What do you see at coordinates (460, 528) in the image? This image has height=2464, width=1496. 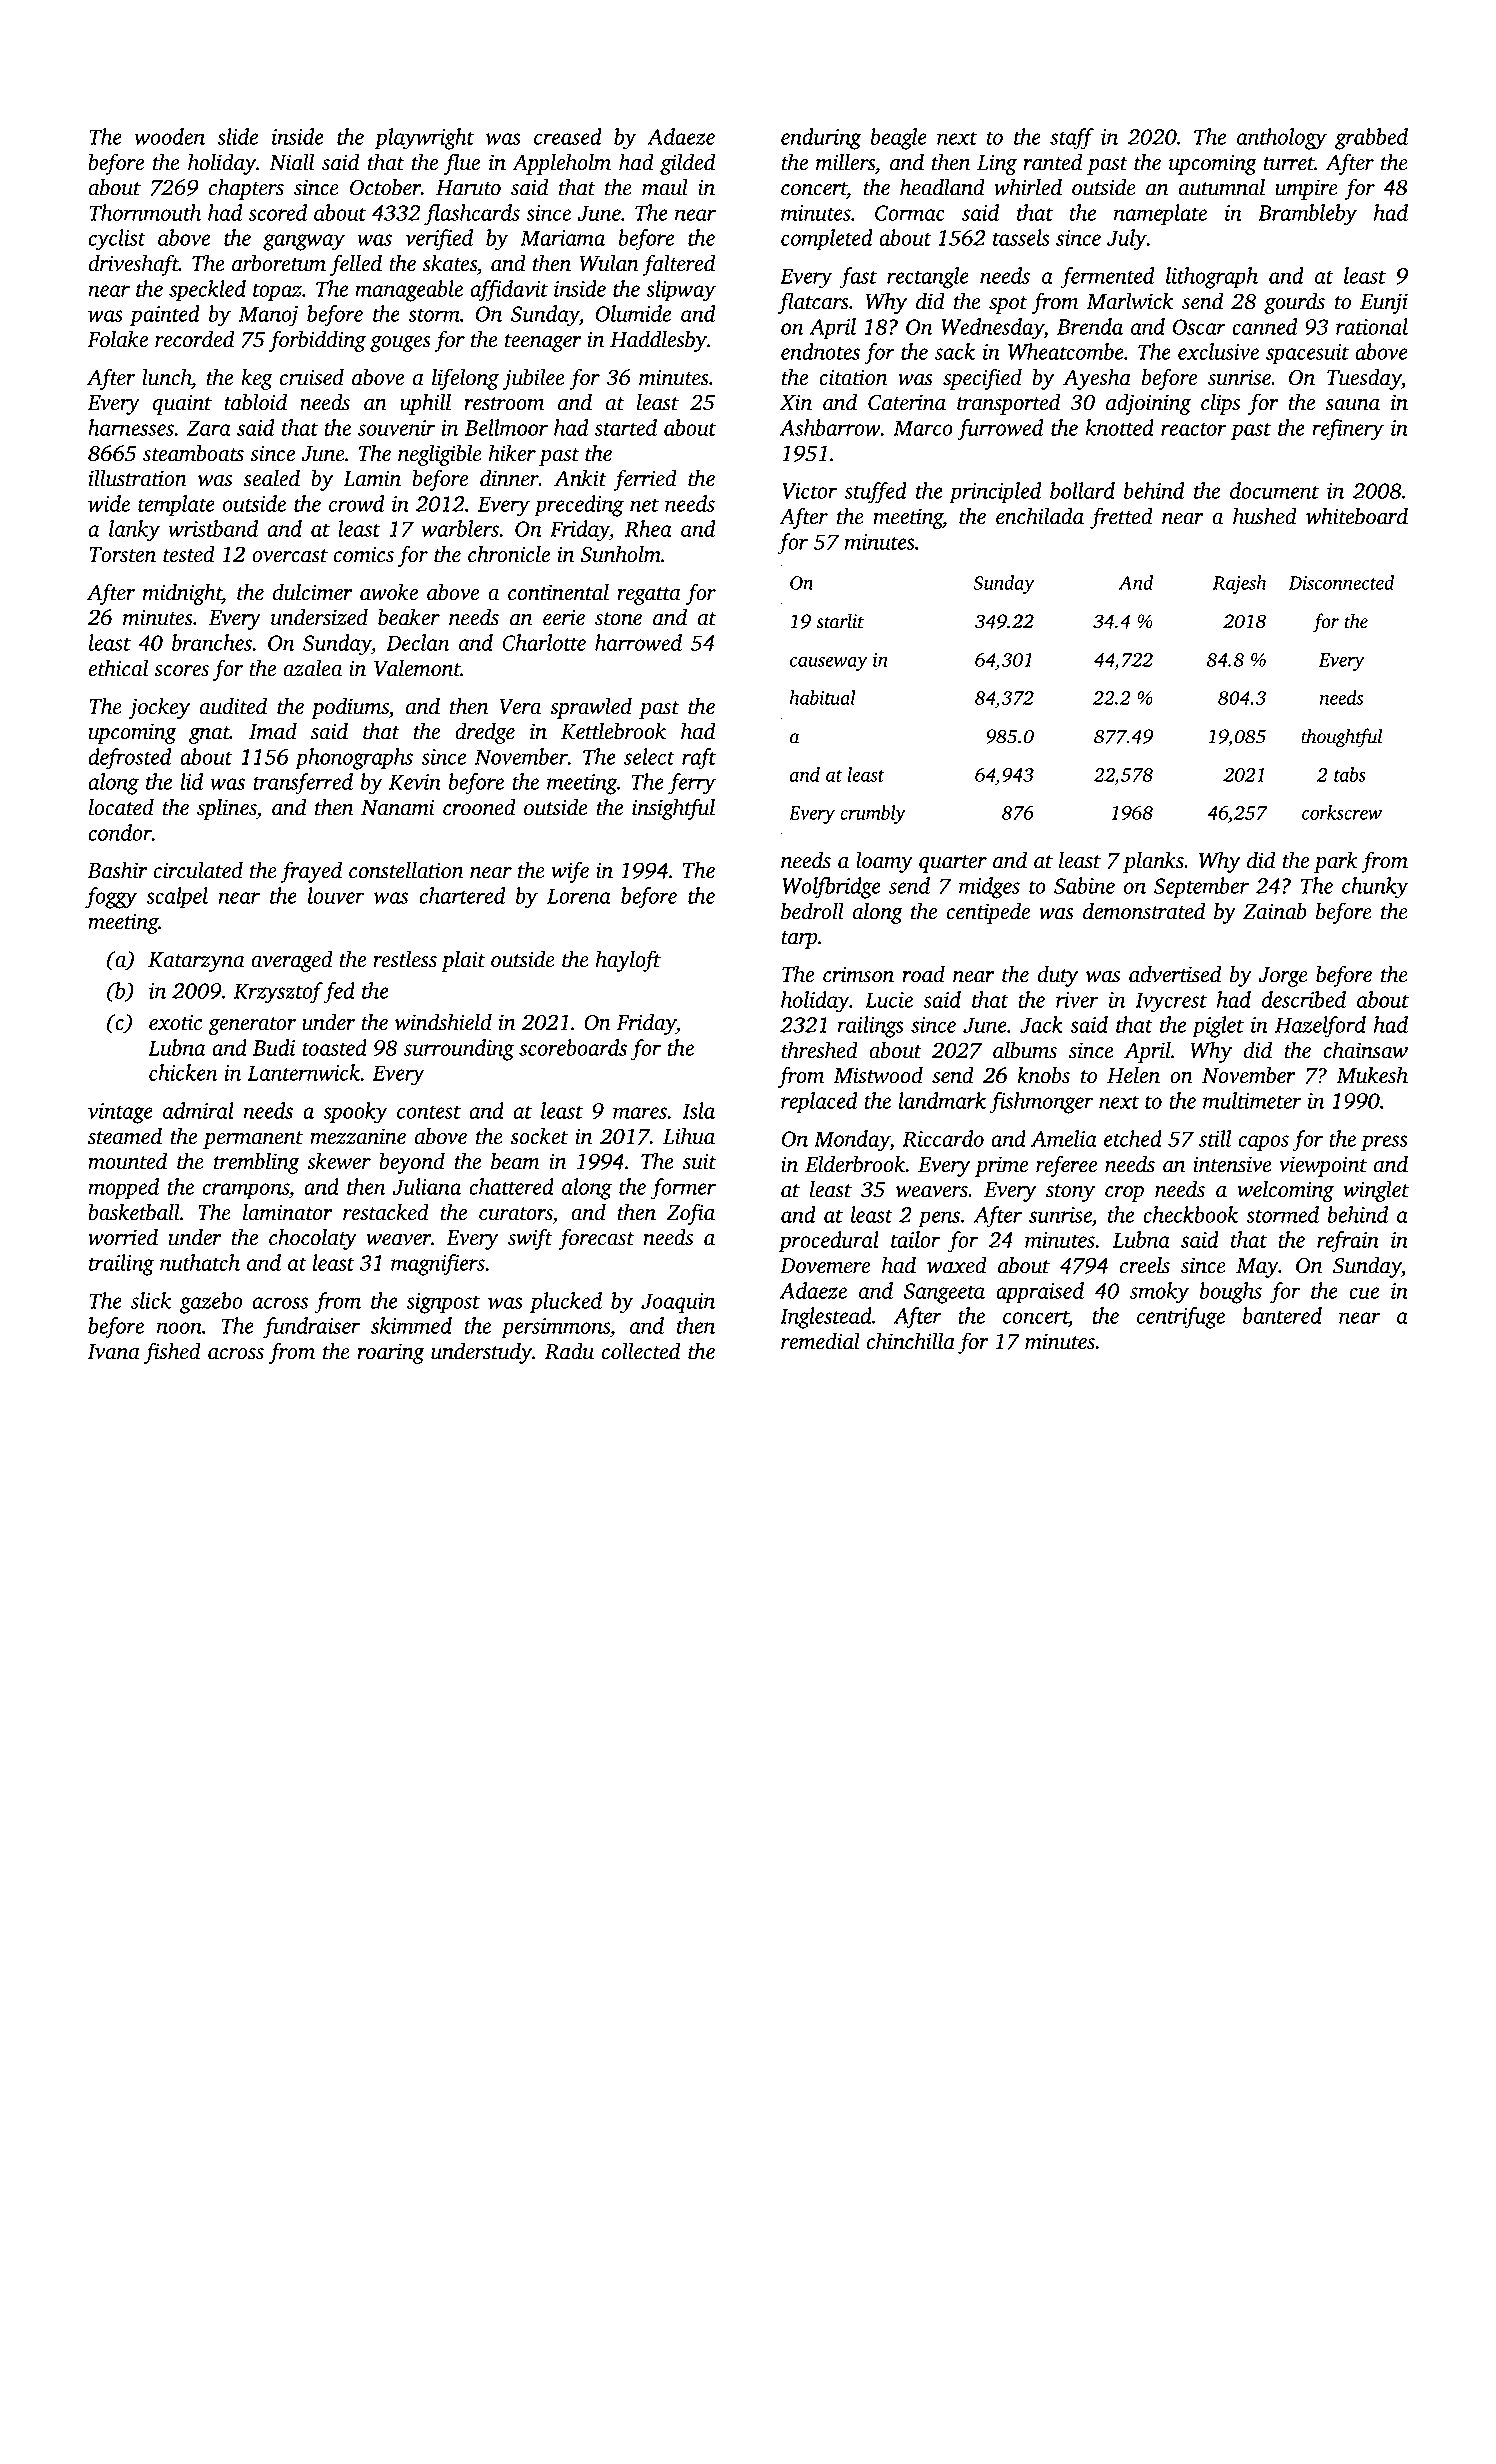 I see `warblers` at bounding box center [460, 528].
